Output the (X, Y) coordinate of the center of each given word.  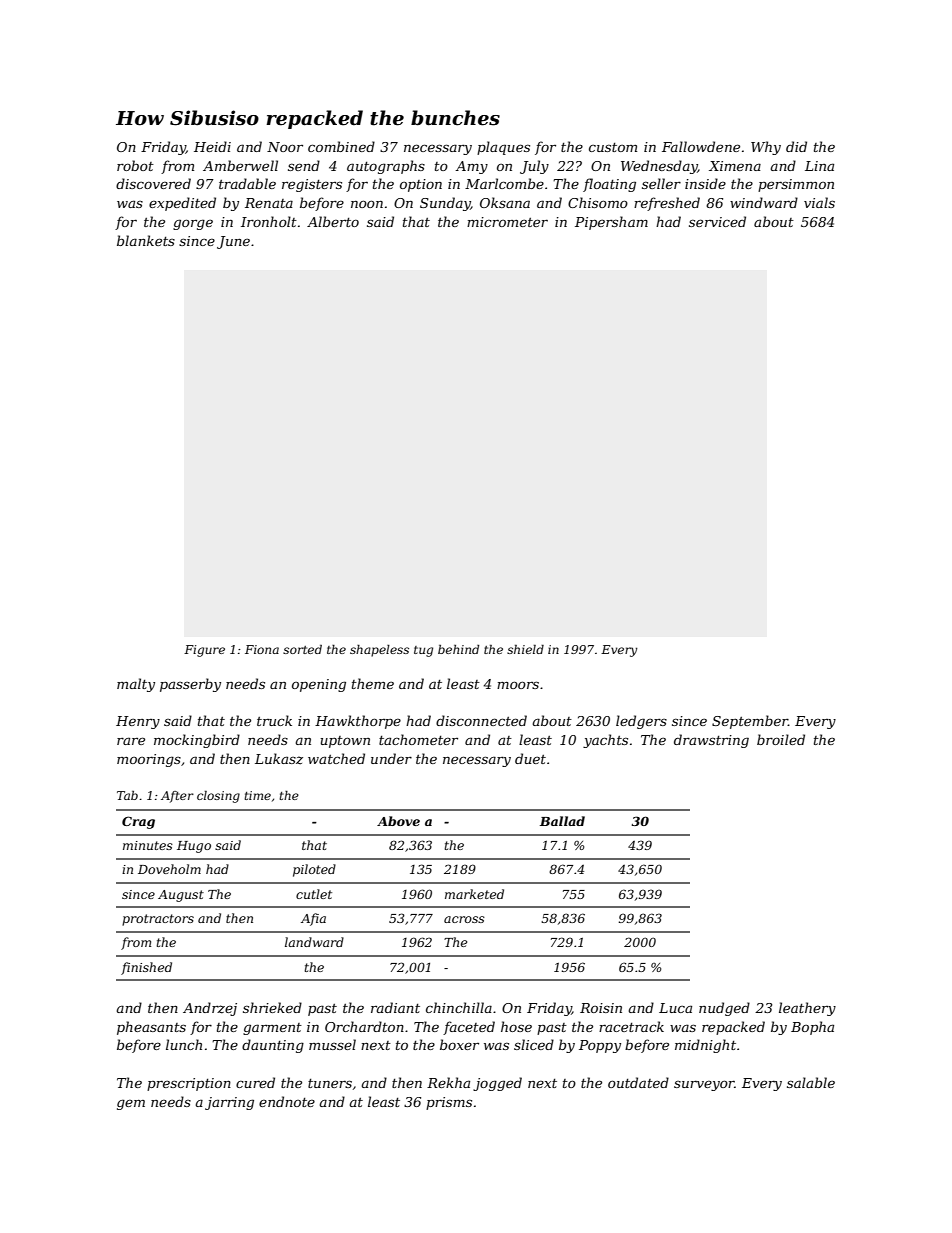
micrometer (507, 222)
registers (312, 185)
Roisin (601, 1008)
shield (525, 649)
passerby (190, 685)
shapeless (379, 651)
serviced (717, 221)
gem (131, 1104)
